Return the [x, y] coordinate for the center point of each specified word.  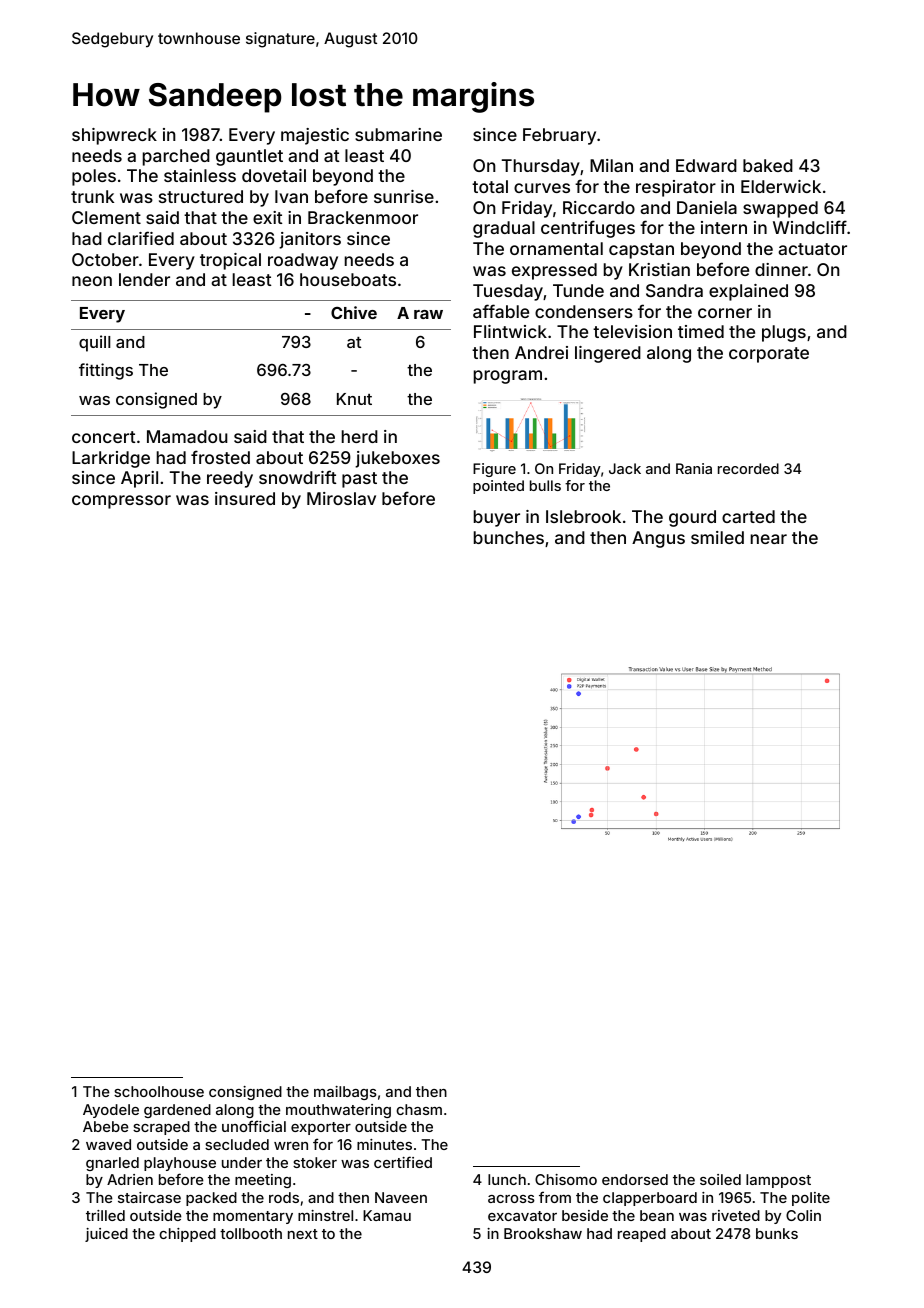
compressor [121, 502]
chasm [419, 1109]
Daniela [707, 207]
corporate [769, 355]
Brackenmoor [363, 217]
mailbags [345, 1093]
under [242, 1162]
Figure [494, 470]
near [769, 539]
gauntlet [249, 157]
